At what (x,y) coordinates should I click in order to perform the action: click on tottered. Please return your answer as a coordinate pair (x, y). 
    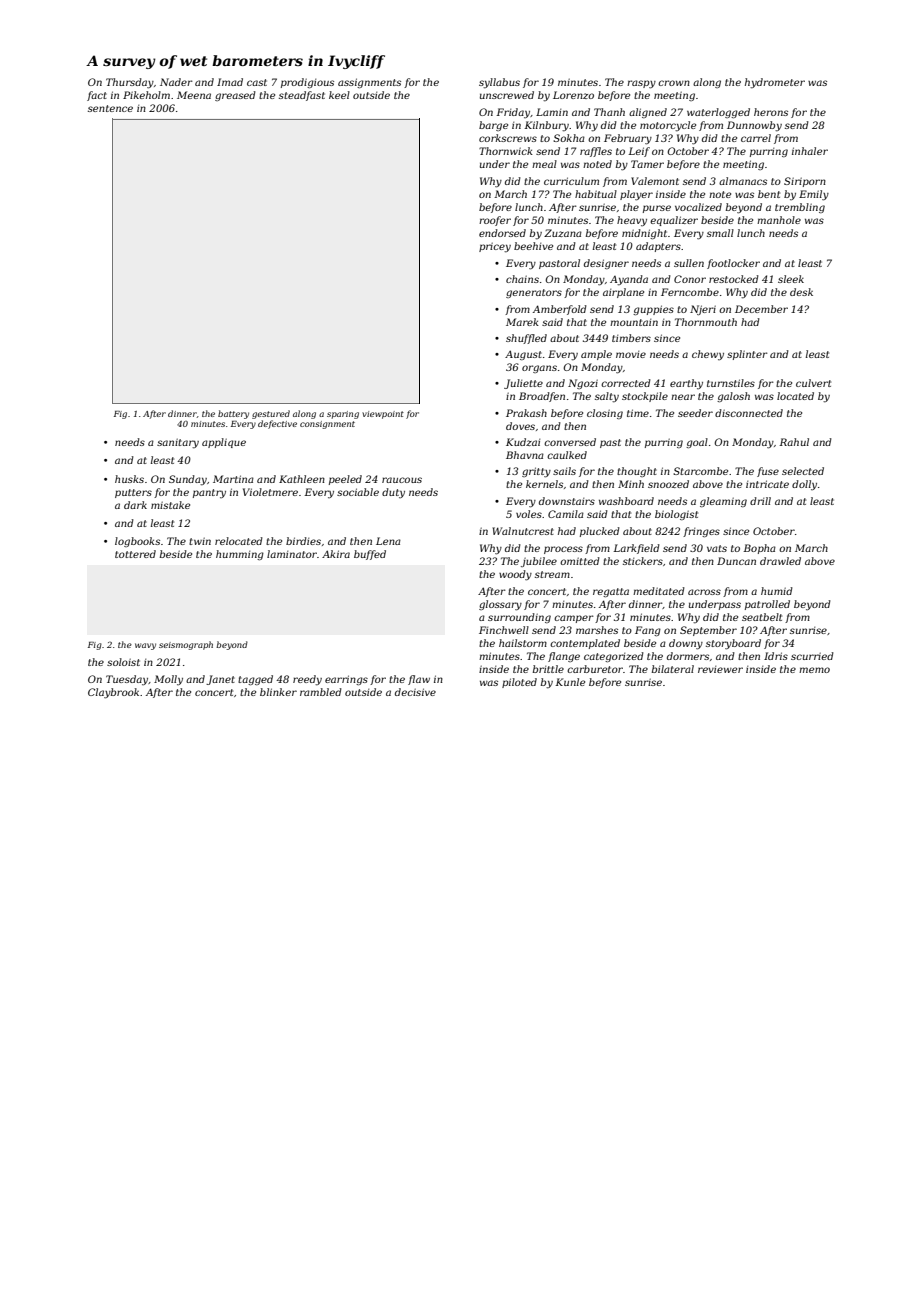
    Looking at the image, I should click on (135, 554).
